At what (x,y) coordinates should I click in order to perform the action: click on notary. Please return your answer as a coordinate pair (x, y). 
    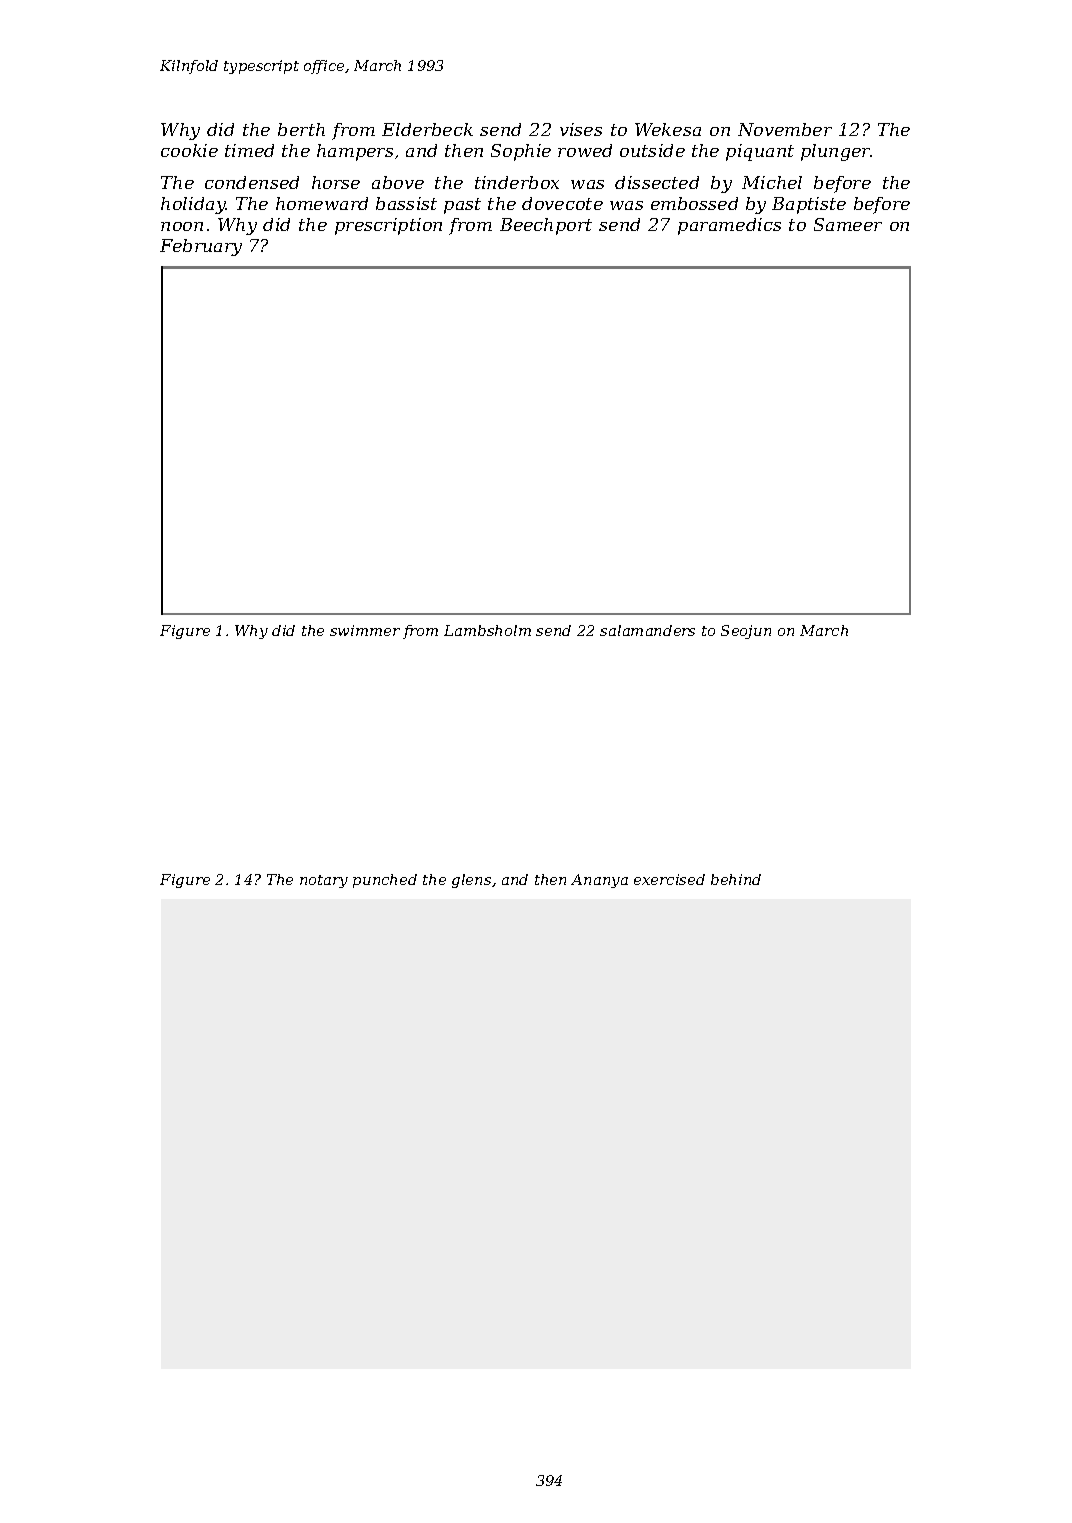
    Looking at the image, I should click on (324, 881).
